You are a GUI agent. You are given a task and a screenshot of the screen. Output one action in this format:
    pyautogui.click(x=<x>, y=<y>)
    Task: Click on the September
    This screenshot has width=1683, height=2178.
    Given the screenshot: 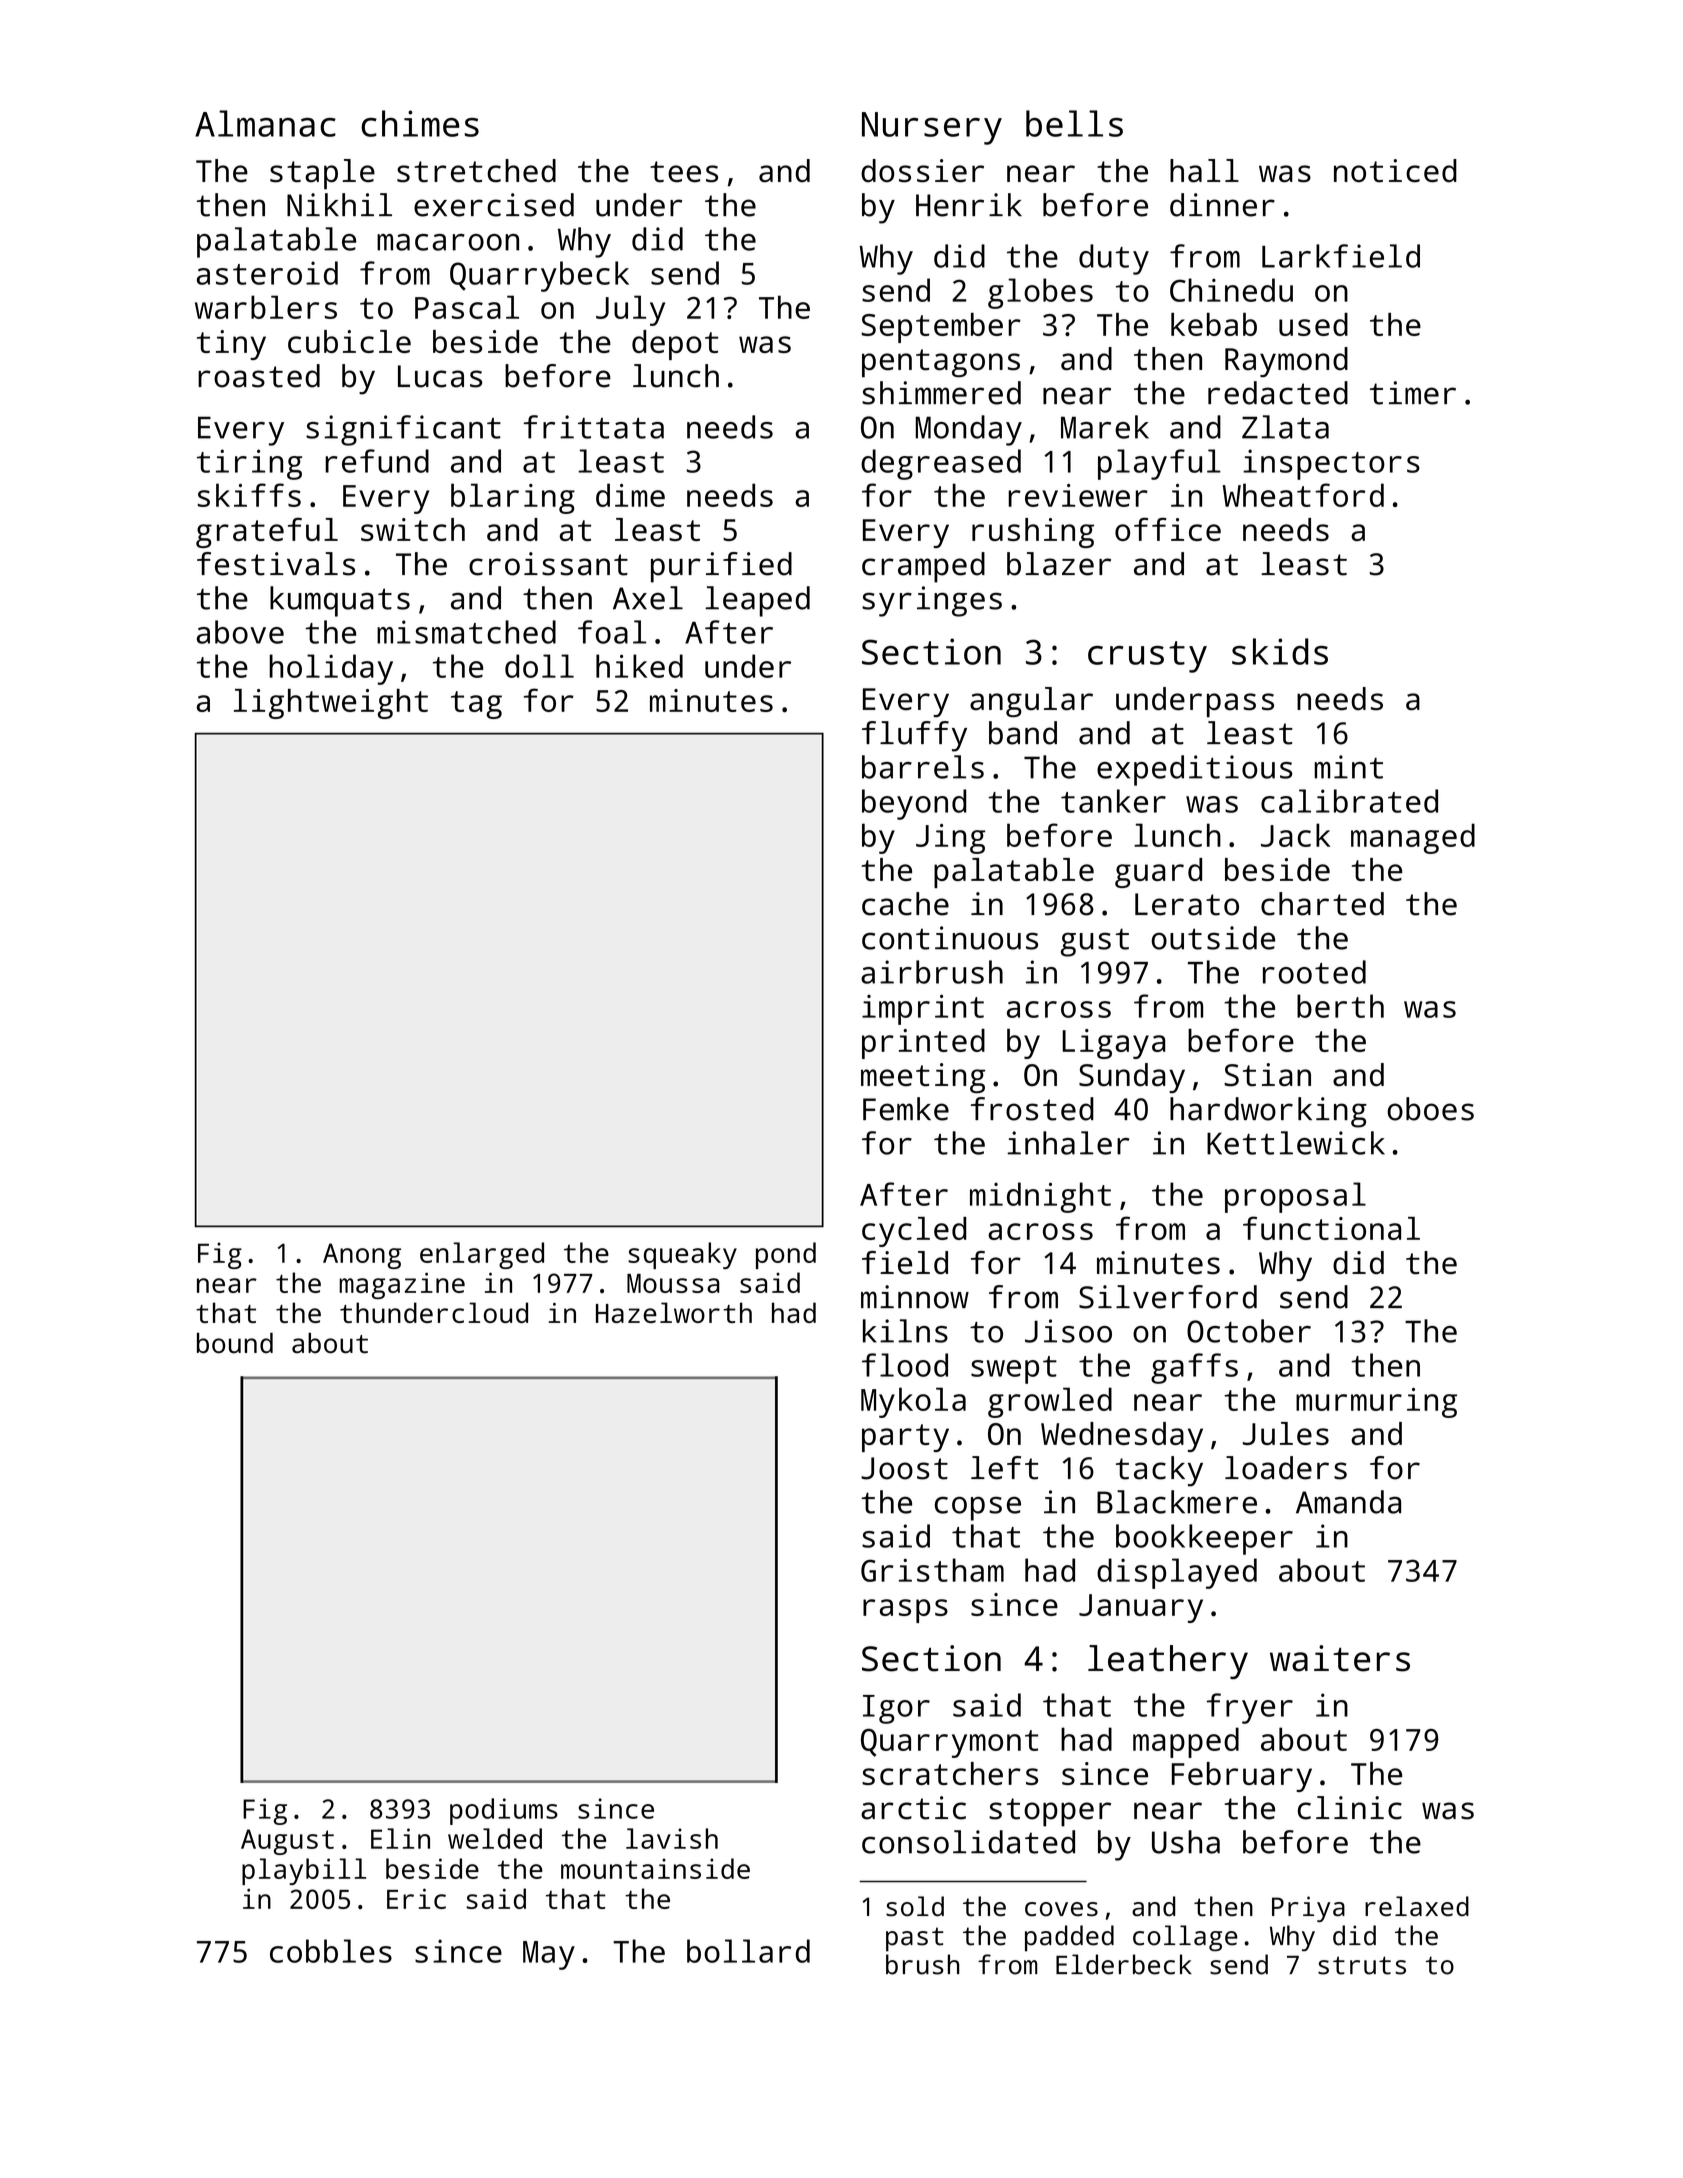 What is the action you would take?
    pyautogui.click(x=941, y=328)
